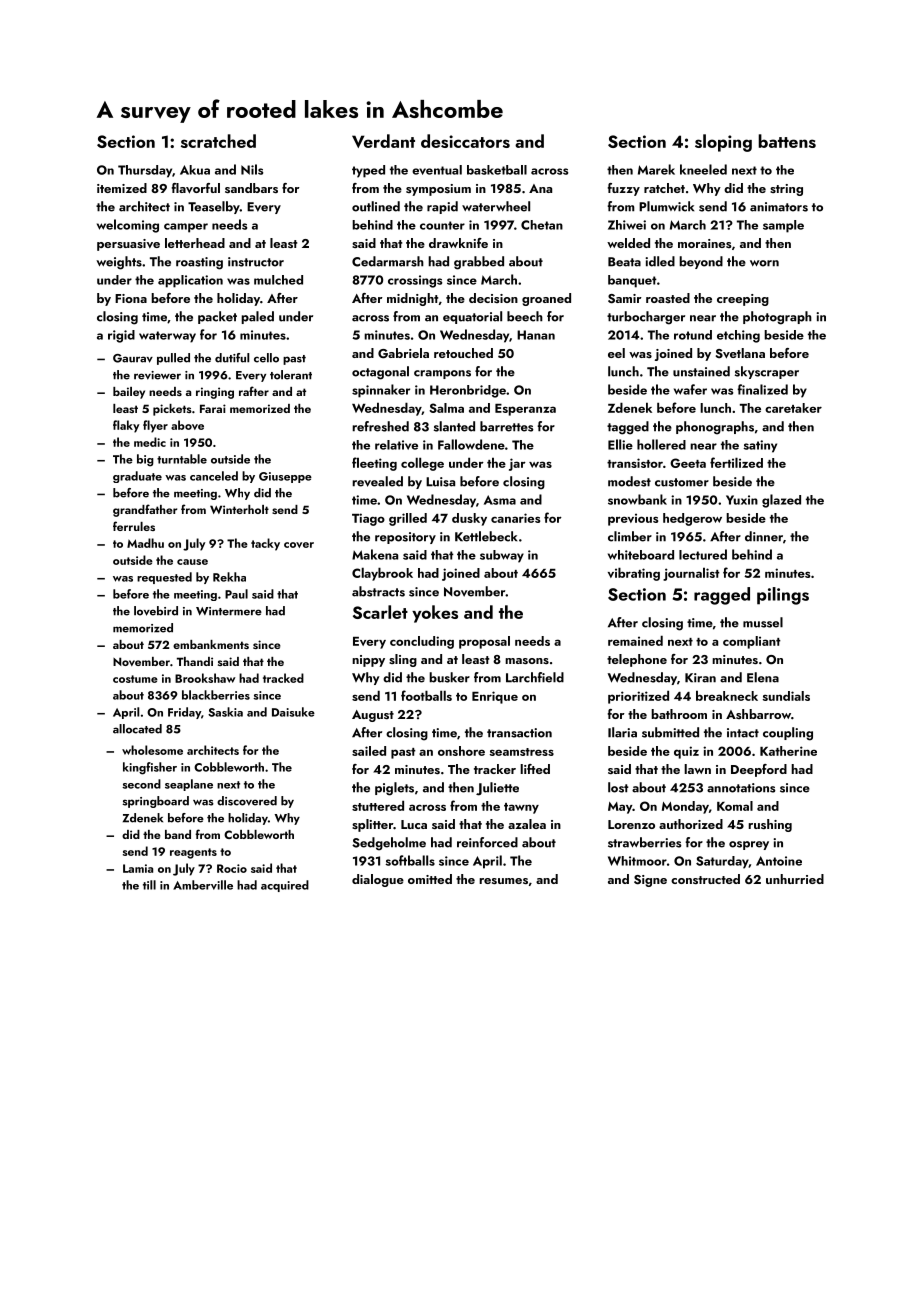  Describe the element at coordinates (624, 262) in the page. I see `Beata` at that location.
